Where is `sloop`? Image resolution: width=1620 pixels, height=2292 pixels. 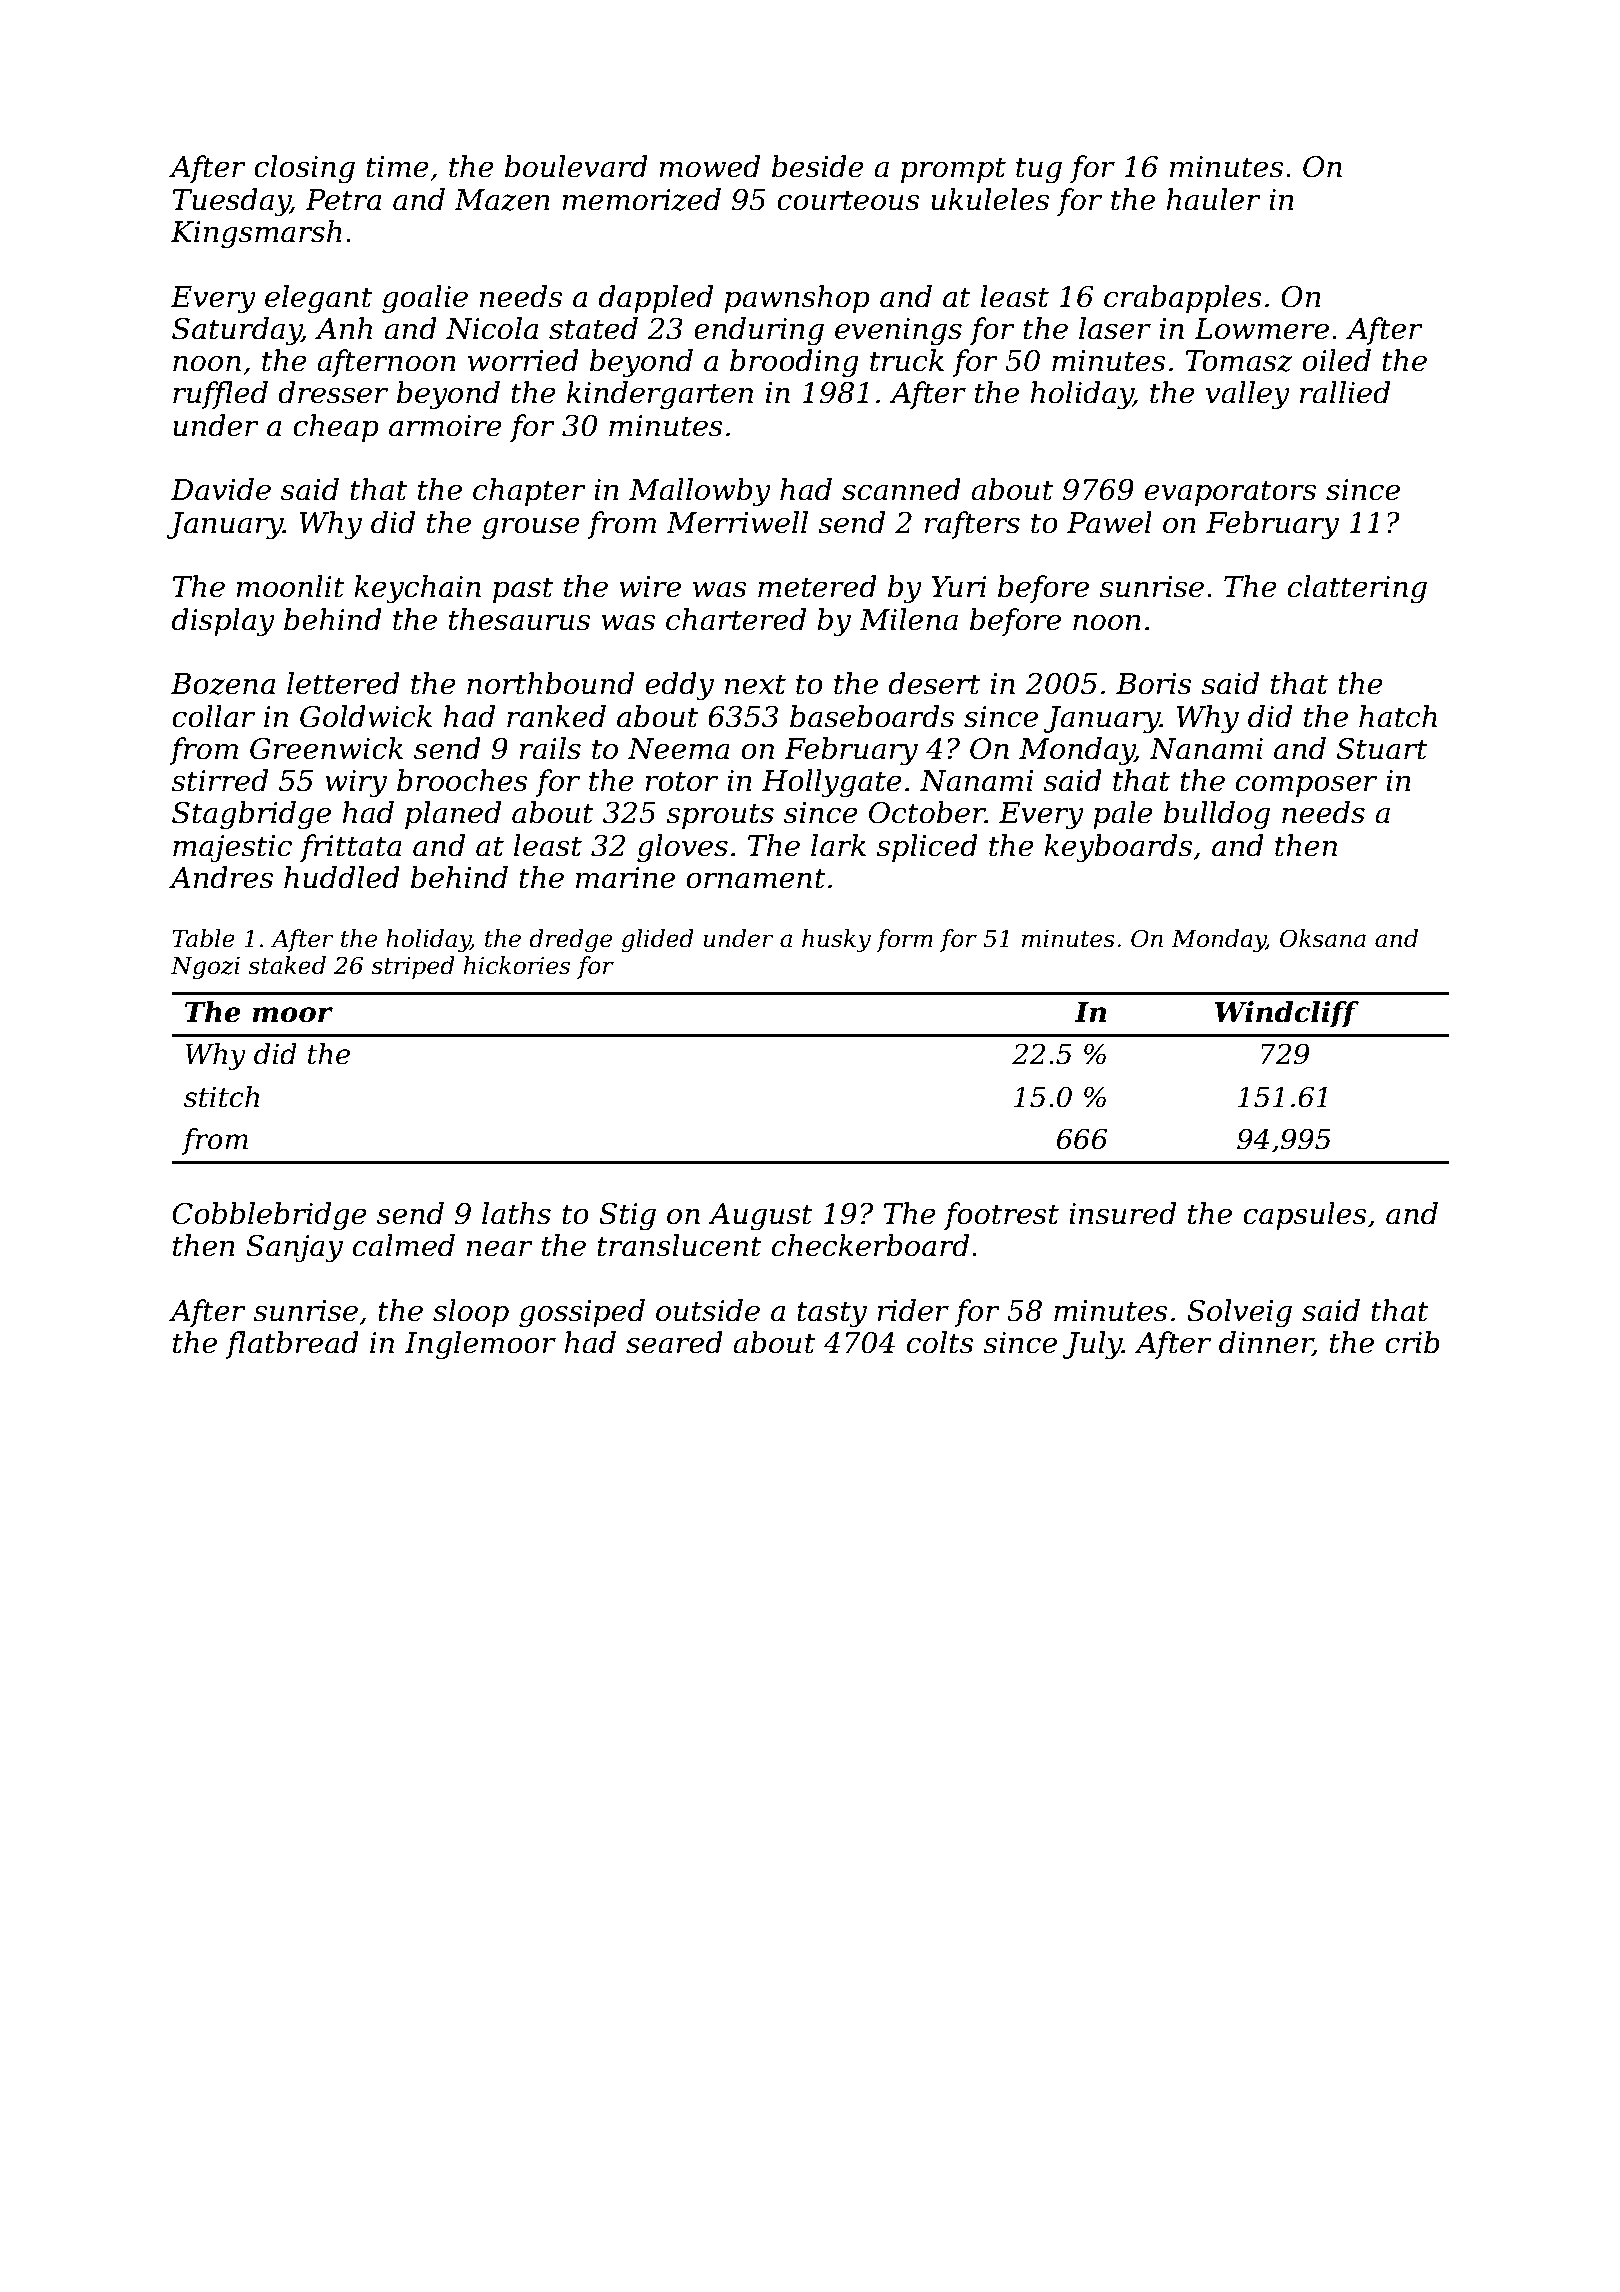 sloop is located at coordinates (471, 1313).
